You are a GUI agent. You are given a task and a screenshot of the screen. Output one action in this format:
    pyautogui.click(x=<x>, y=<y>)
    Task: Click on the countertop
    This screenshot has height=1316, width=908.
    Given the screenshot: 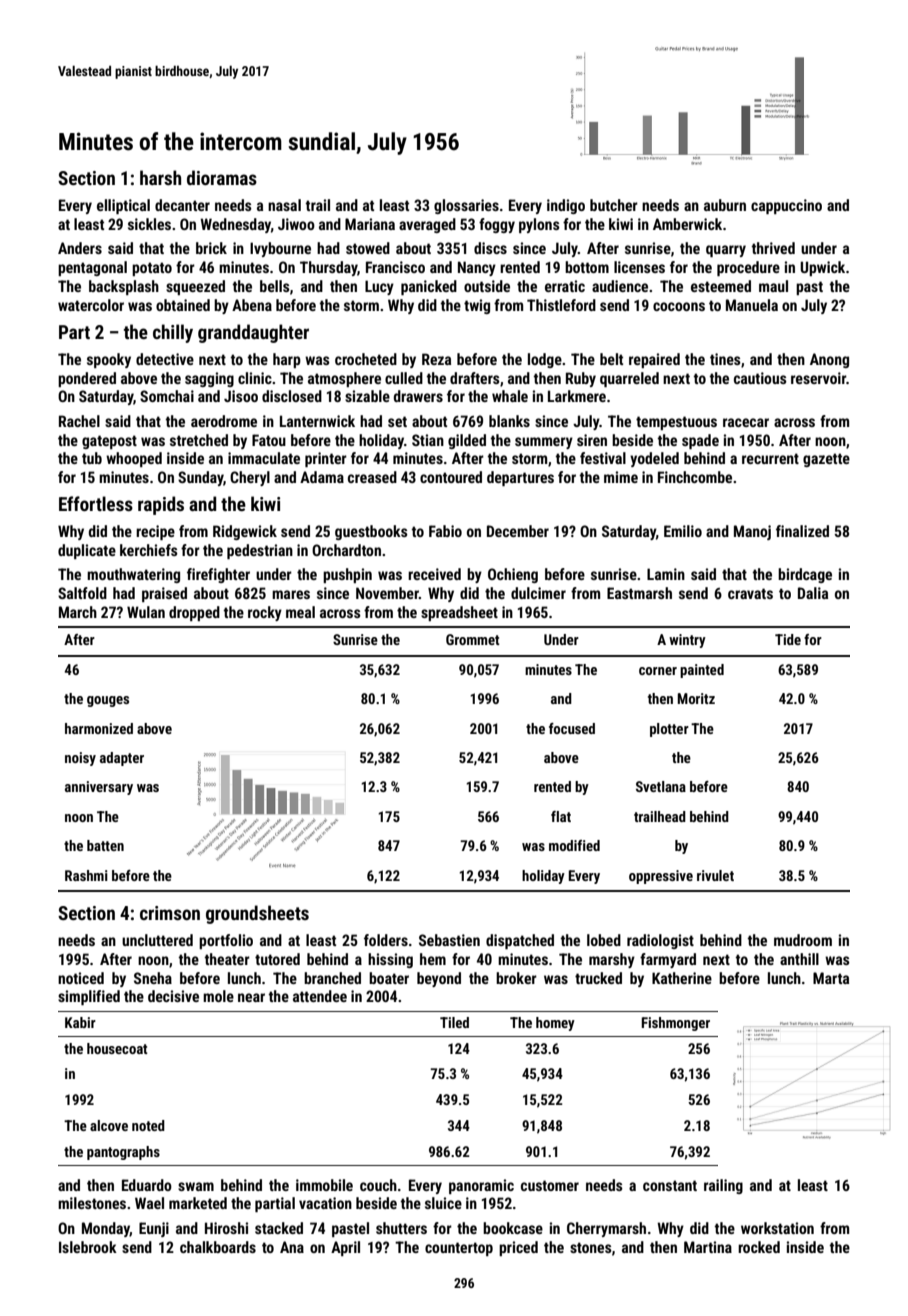 What is the action you would take?
    pyautogui.click(x=459, y=1249)
